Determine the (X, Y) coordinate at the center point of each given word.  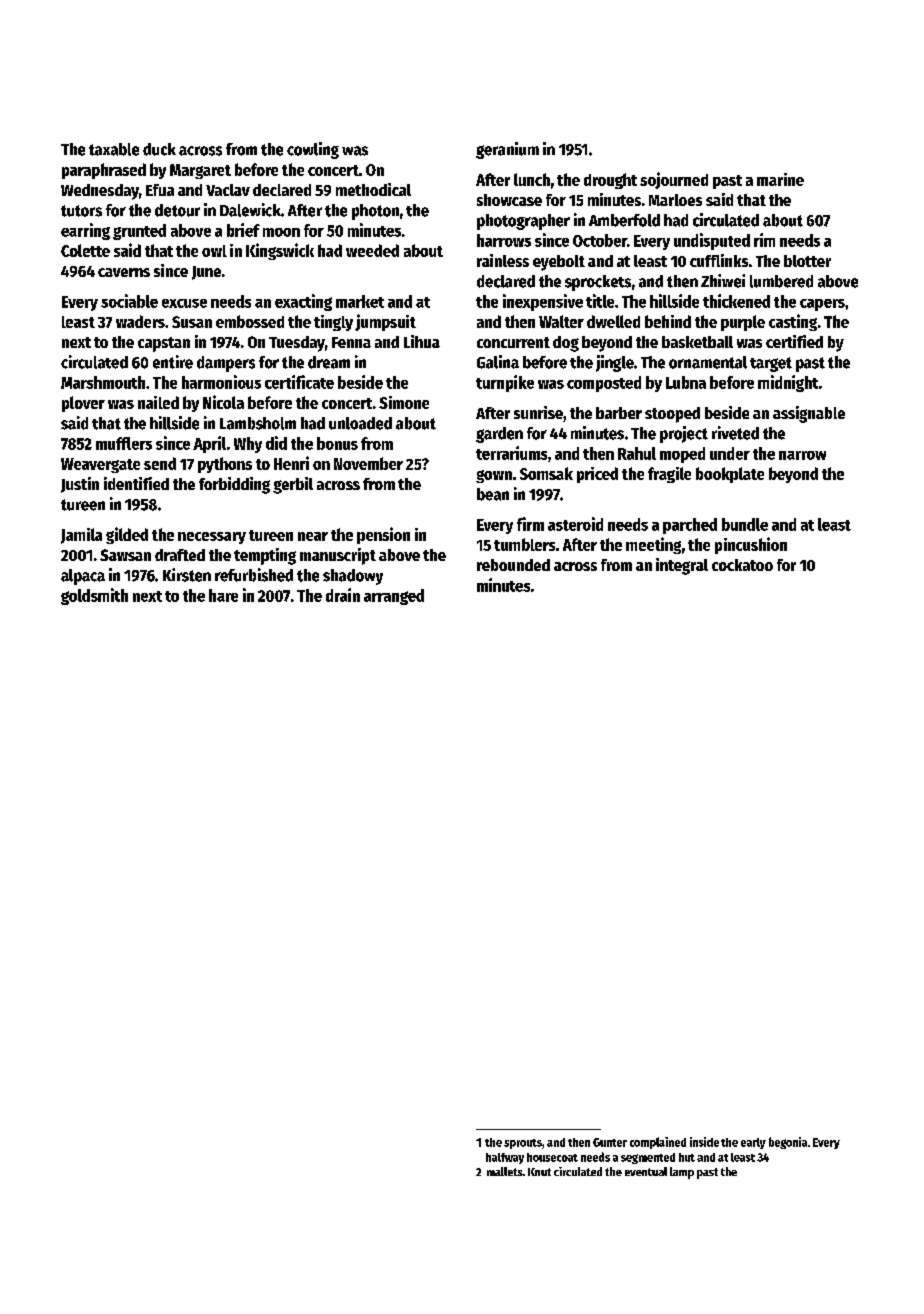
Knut (539, 1172)
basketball (697, 342)
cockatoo (742, 565)
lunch (532, 179)
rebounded (513, 565)
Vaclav (228, 190)
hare (223, 595)
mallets (505, 1171)
